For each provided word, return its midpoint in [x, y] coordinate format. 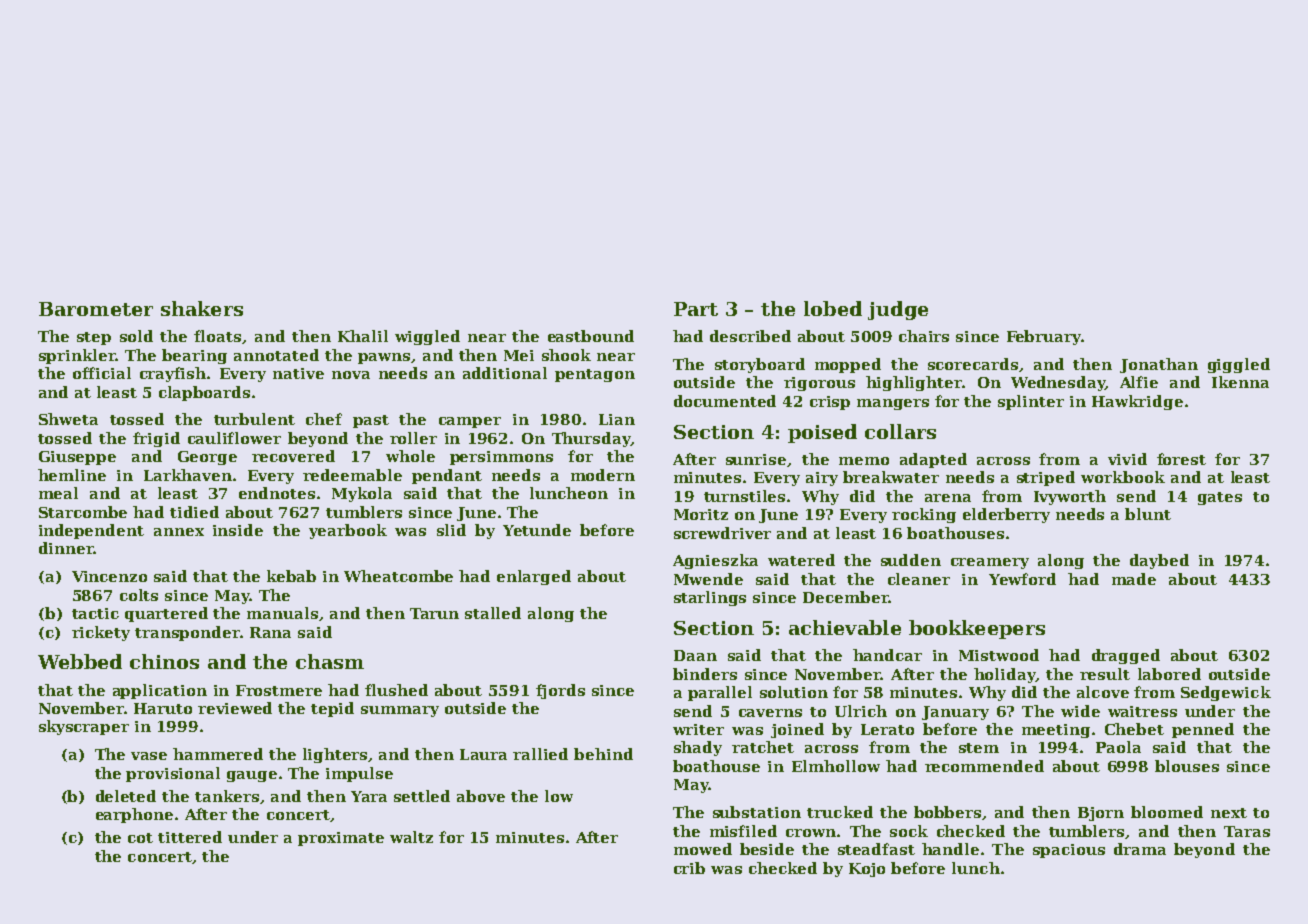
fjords [560, 691]
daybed [1159, 561]
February [1044, 337]
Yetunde [537, 530]
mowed [703, 849]
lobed [833, 308]
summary [400, 711]
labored [1169, 674]
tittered [190, 837]
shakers [202, 308]
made [1134, 579]
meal [58, 493]
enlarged [534, 577]
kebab [291, 576]
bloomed [1167, 812]
